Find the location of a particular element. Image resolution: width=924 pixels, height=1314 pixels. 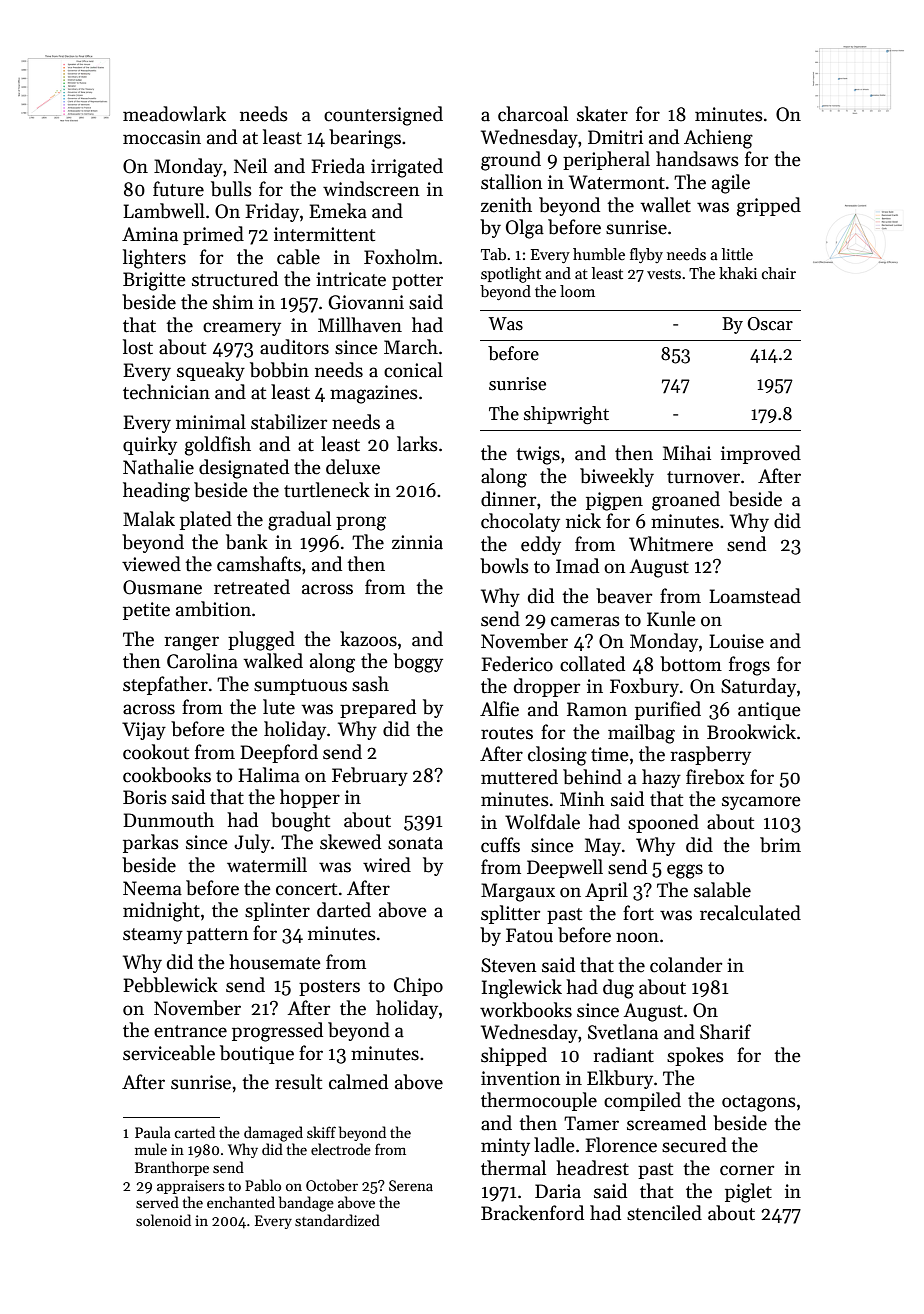

petite is located at coordinates (146, 611).
